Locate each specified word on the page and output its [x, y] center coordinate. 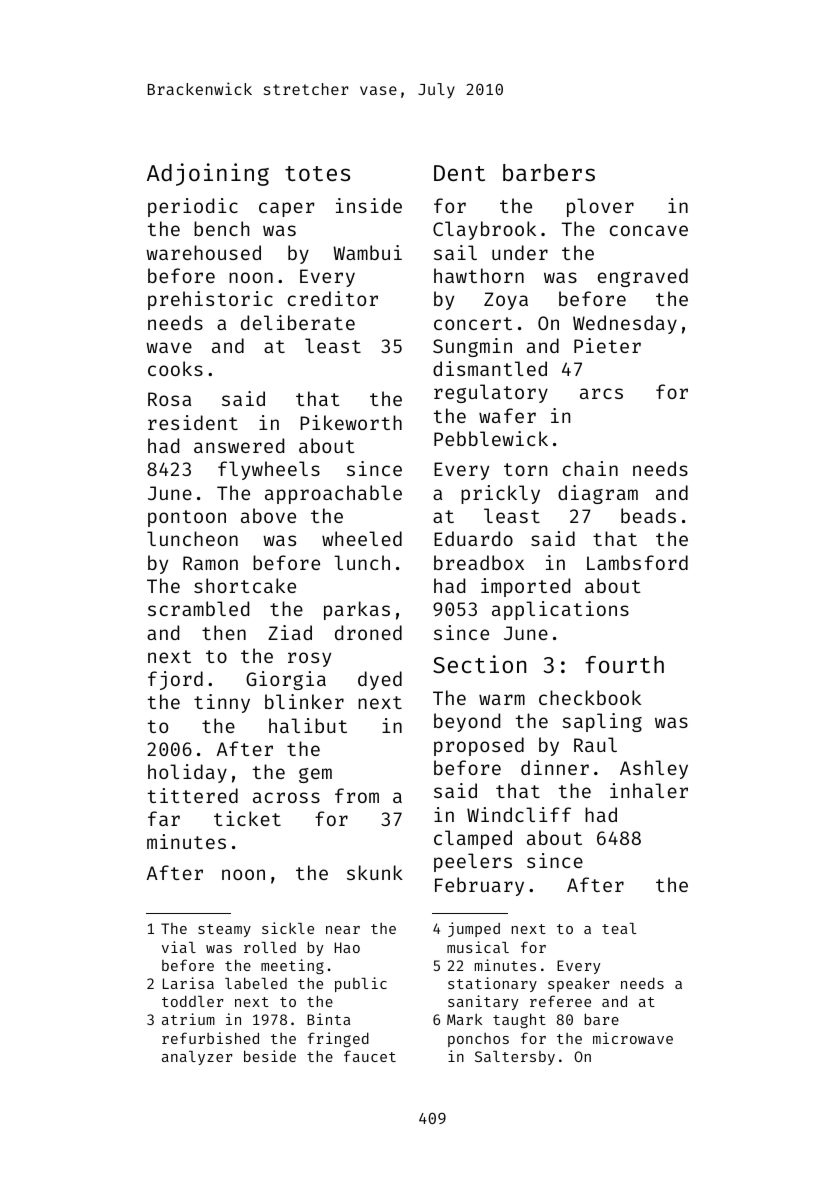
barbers [549, 172]
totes [317, 173]
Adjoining [208, 174]
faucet [370, 1056]
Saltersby [515, 1058]
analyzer [197, 1058]
